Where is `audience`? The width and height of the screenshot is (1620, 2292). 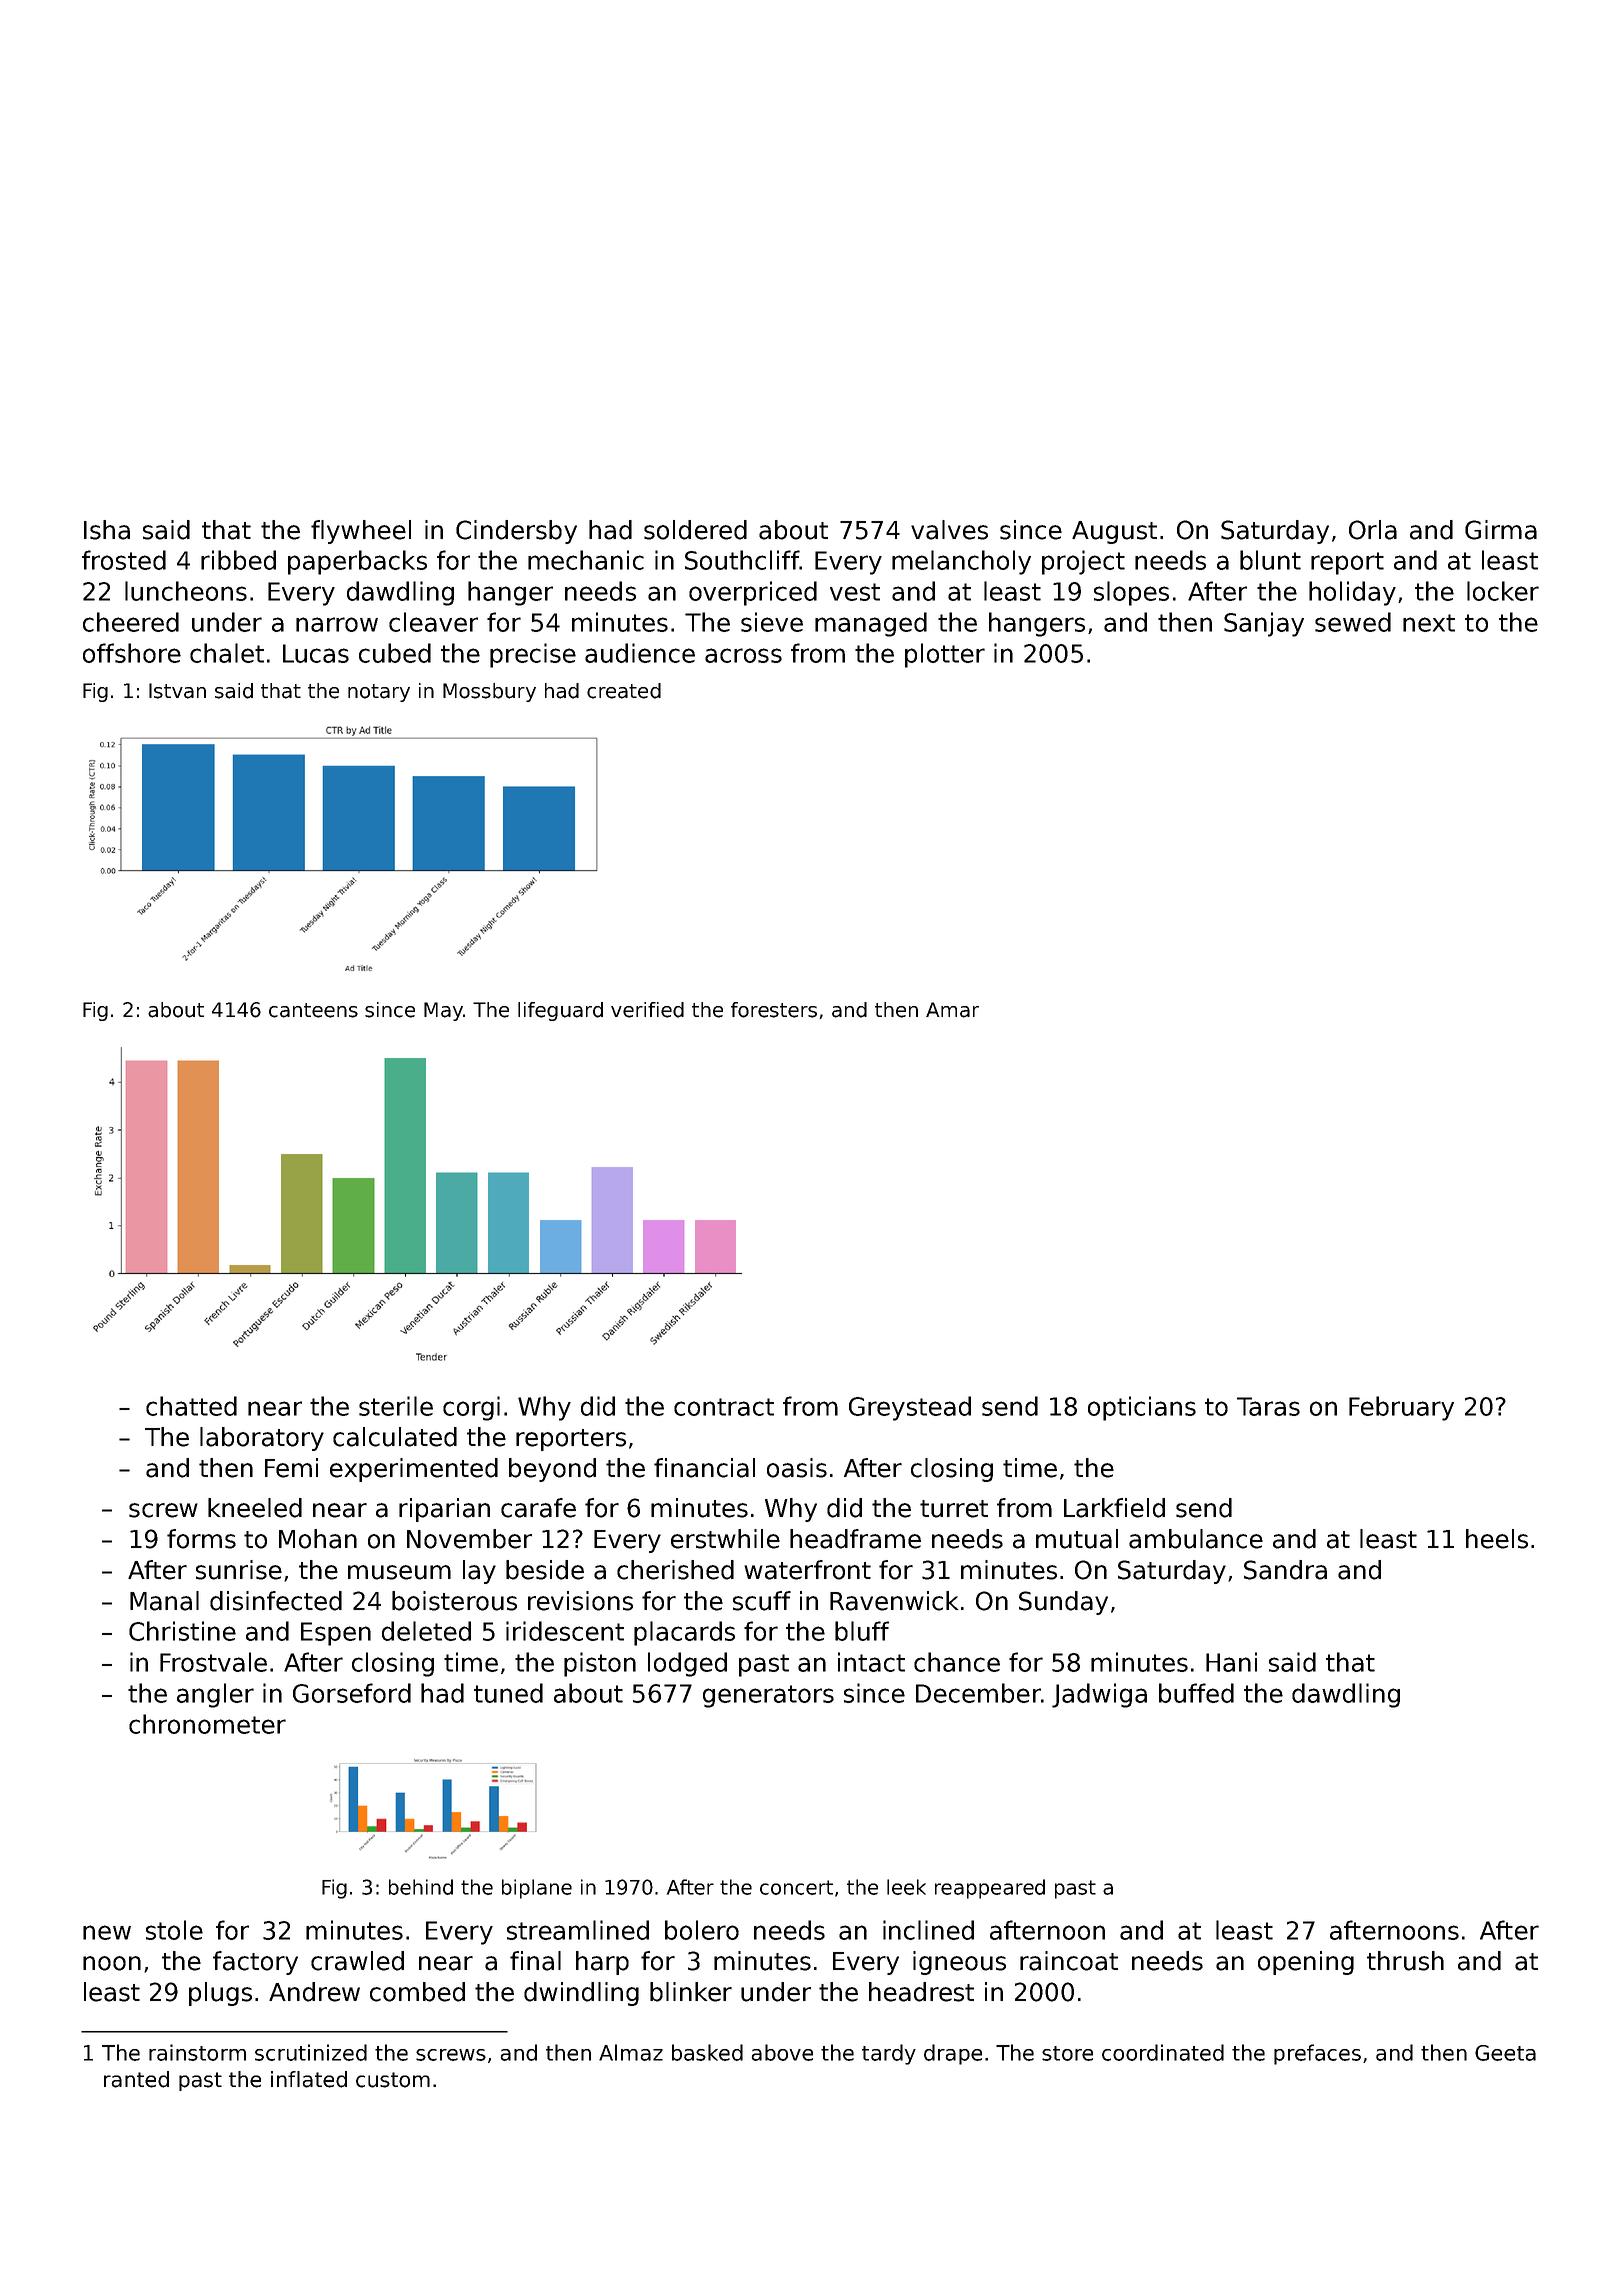
audience is located at coordinates (640, 653).
